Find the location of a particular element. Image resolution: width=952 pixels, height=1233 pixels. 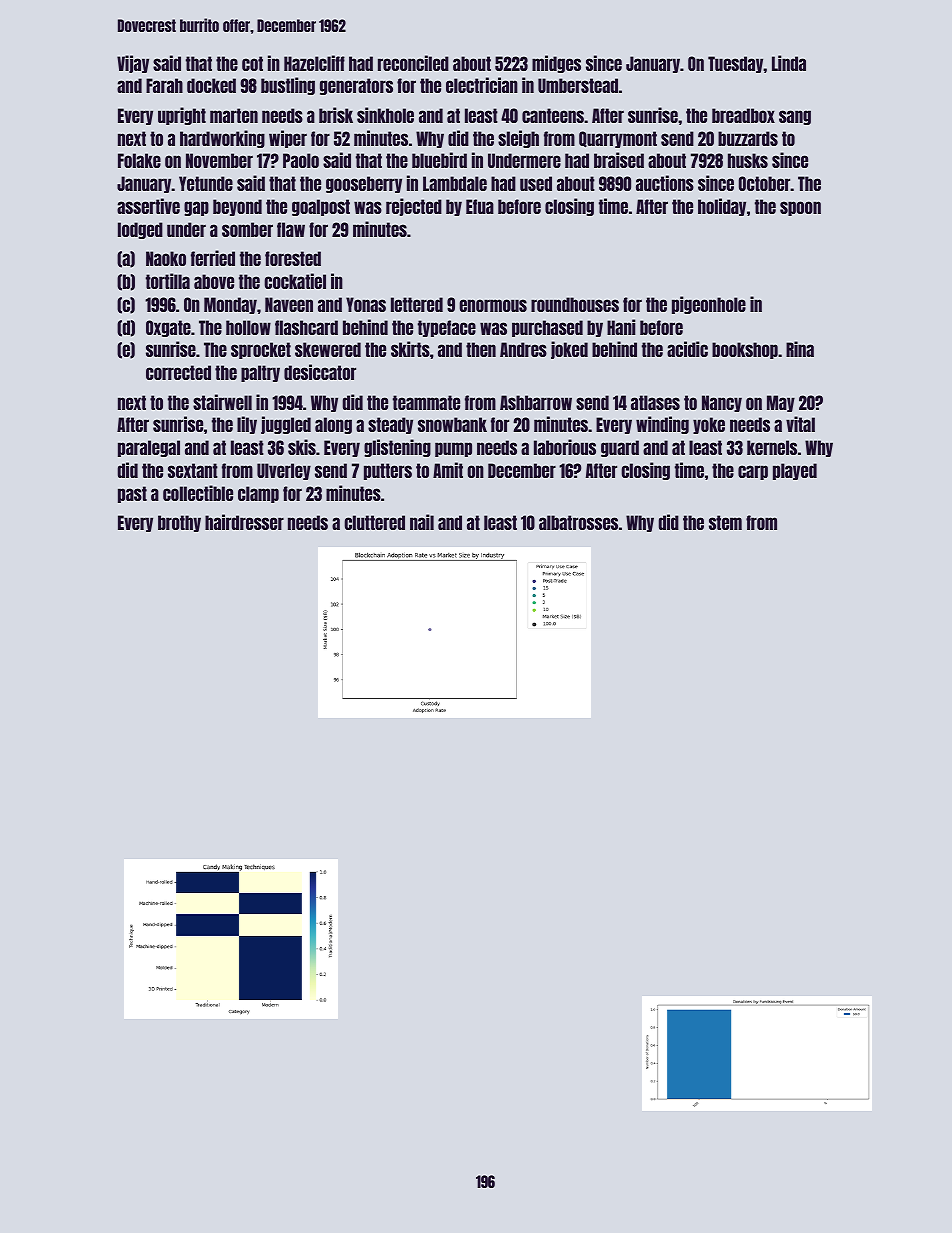

hairdresser is located at coordinates (244, 522).
